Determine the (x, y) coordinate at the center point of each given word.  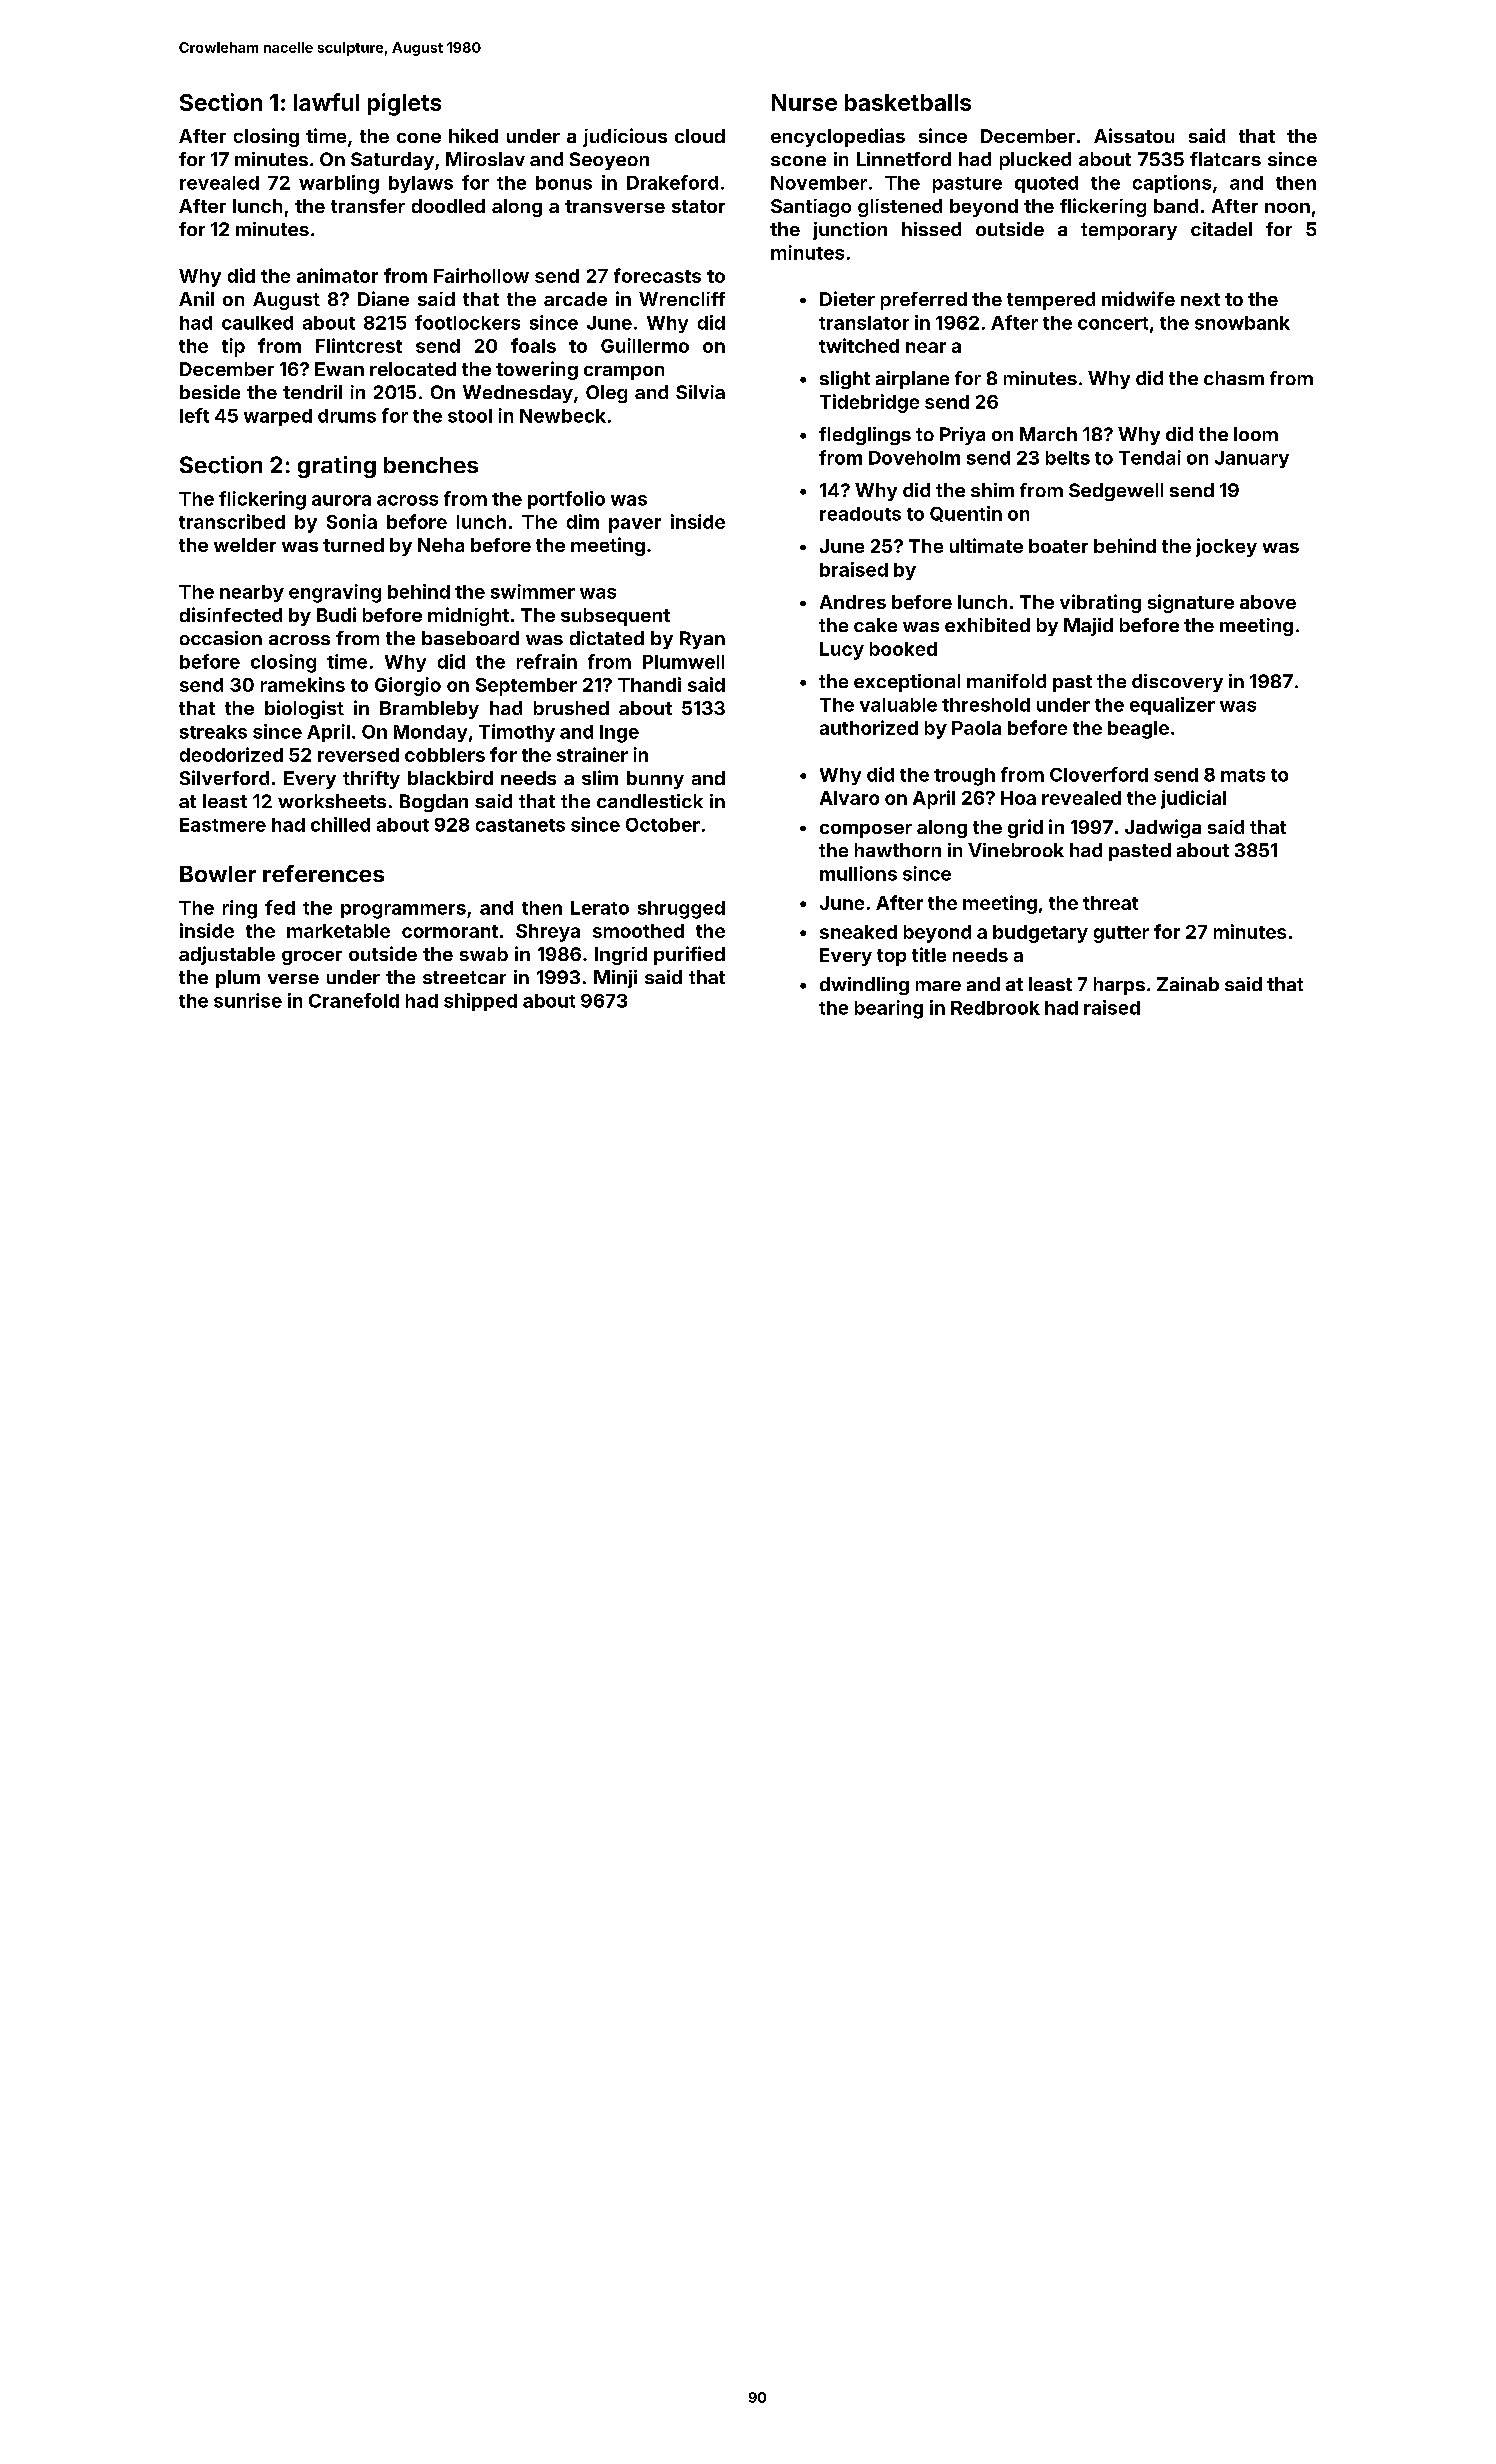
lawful (326, 102)
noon (1287, 208)
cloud (700, 136)
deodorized (231, 754)
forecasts (657, 275)
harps (1119, 986)
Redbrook (995, 1008)
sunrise (248, 1000)
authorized (869, 727)
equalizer (1172, 706)
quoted (1046, 184)
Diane (383, 298)
